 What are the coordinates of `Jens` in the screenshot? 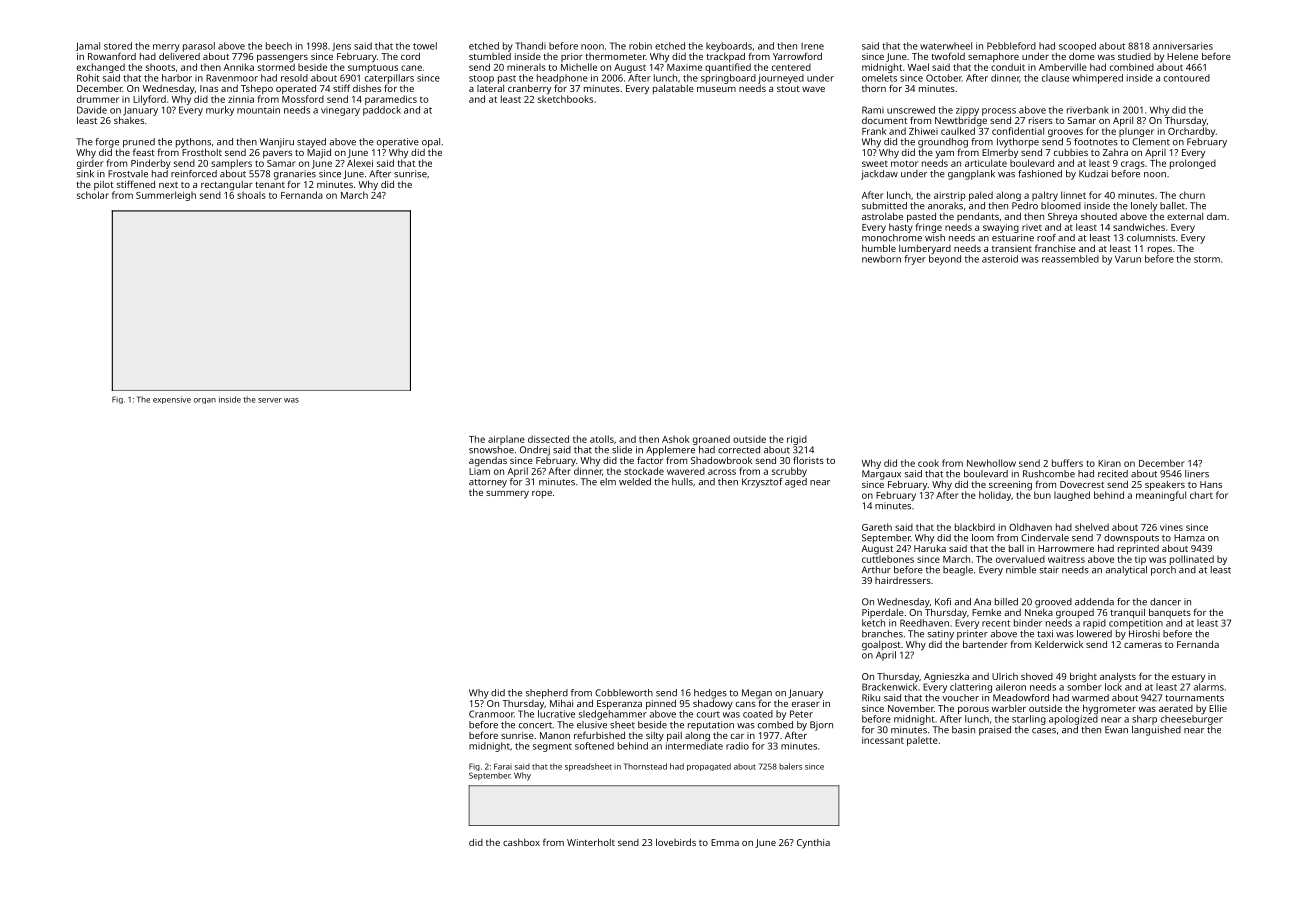 It's located at (341, 47).
